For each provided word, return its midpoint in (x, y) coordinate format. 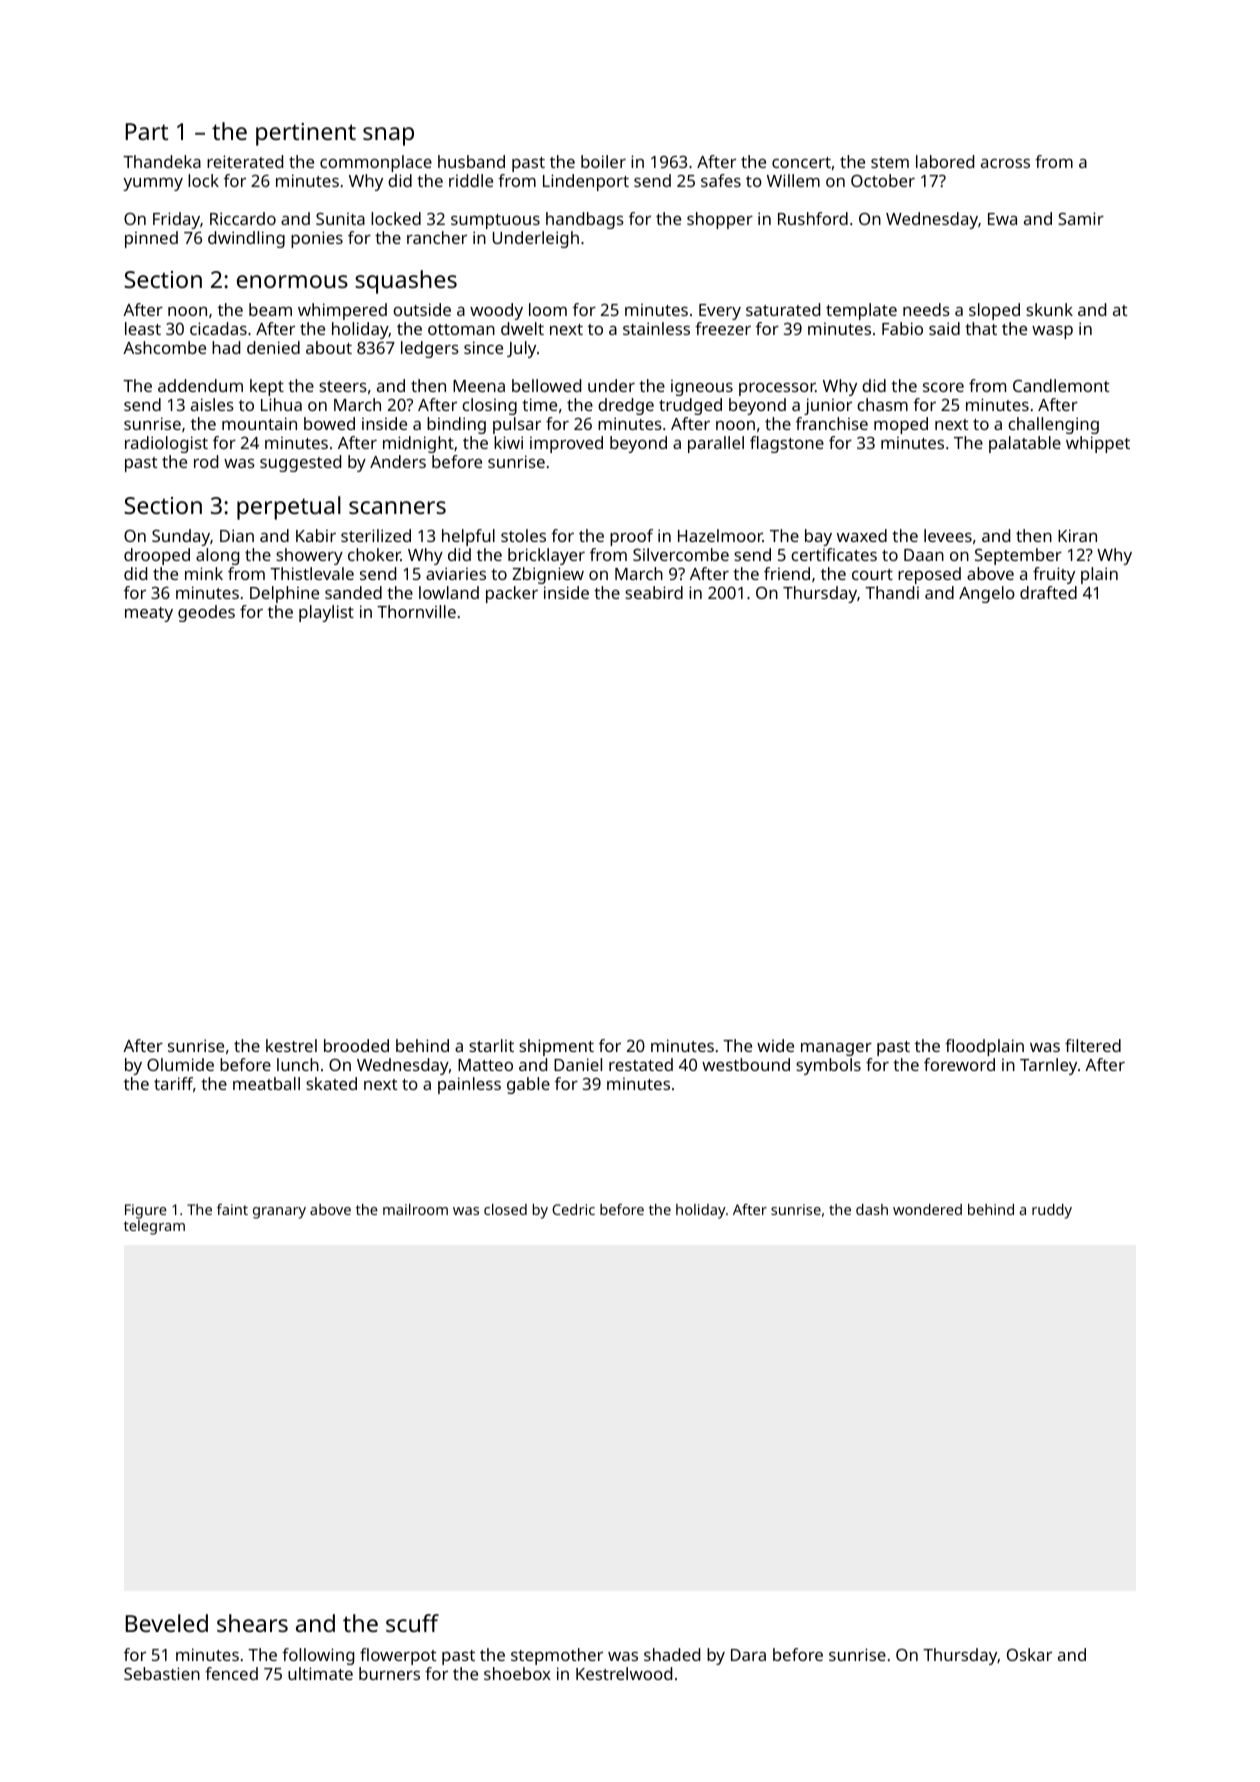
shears (252, 1623)
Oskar (1029, 1654)
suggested (300, 463)
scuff (412, 1623)
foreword (959, 1064)
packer (512, 594)
